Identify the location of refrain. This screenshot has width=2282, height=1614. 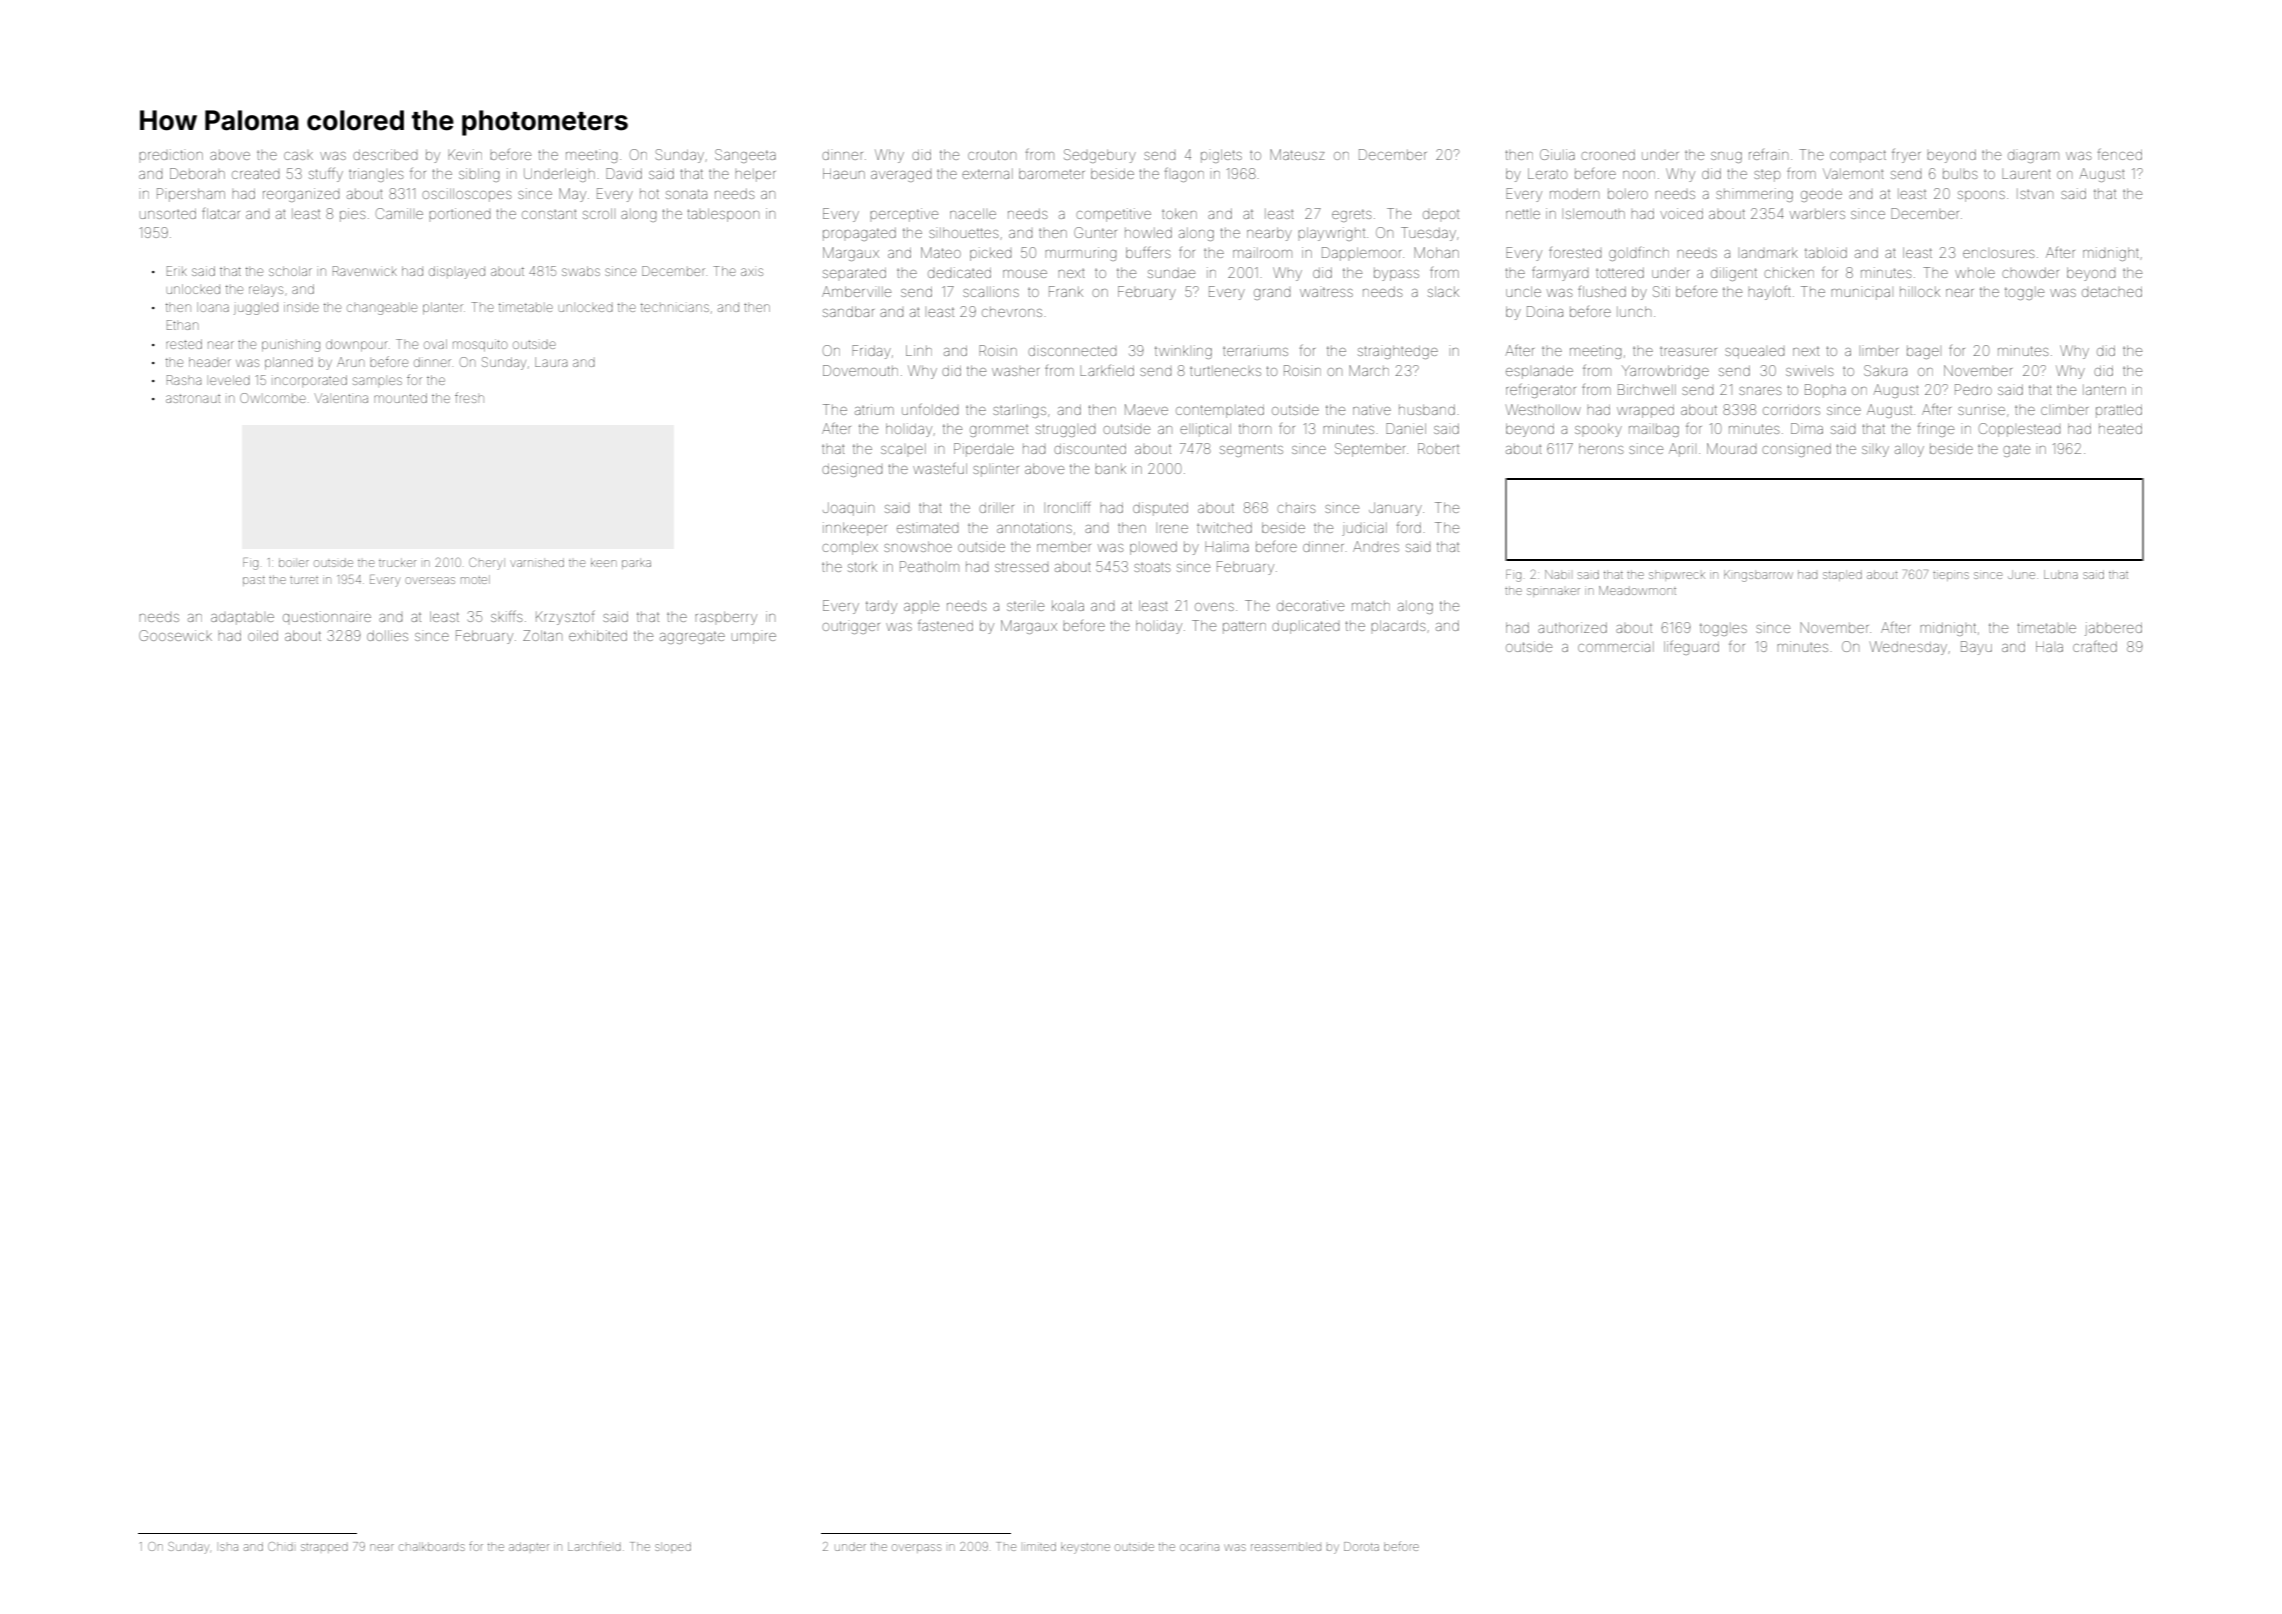
(1768, 154).
